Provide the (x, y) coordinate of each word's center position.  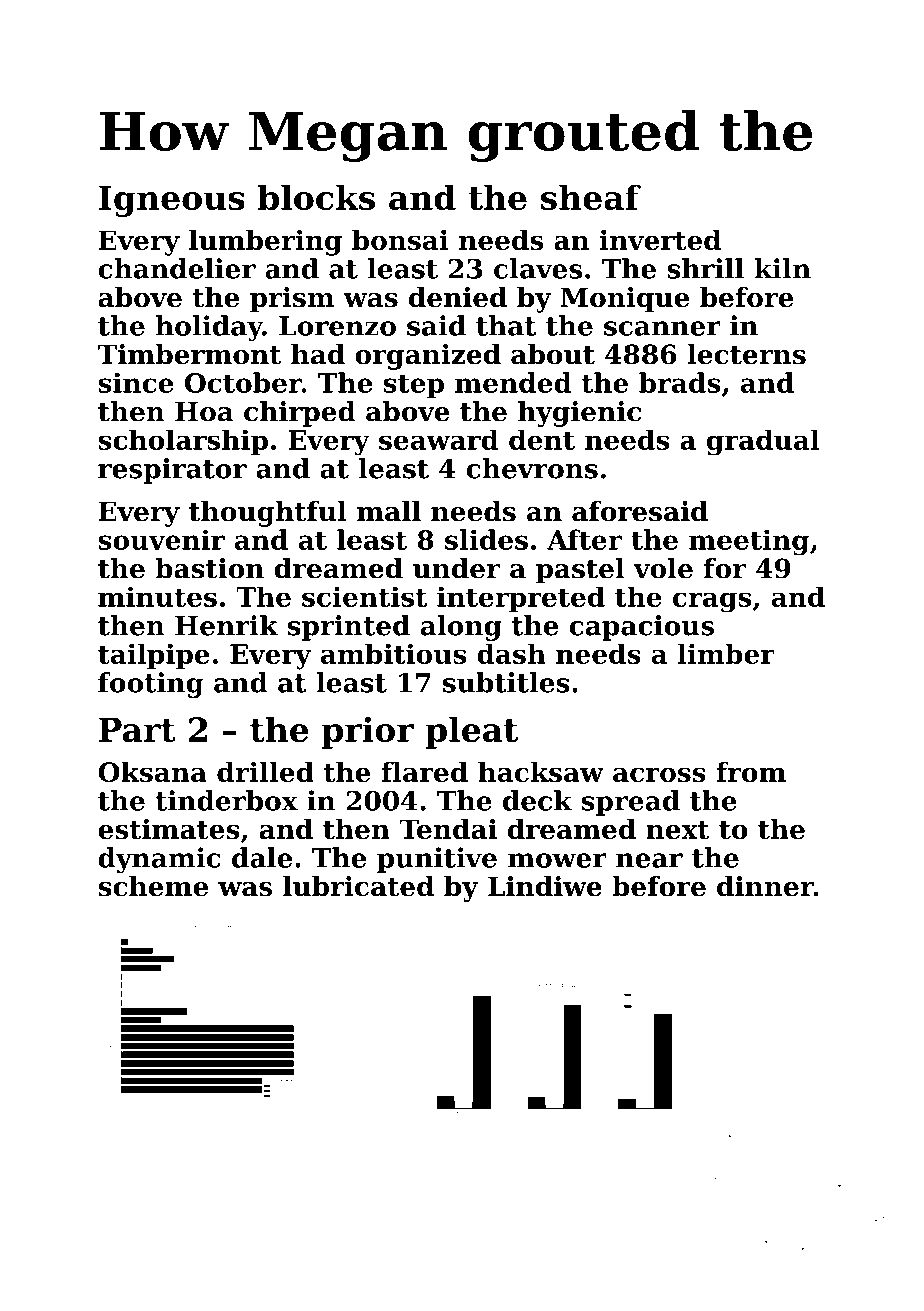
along (461, 628)
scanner (662, 328)
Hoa (204, 412)
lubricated (358, 886)
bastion (209, 568)
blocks (316, 197)
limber (726, 653)
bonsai (400, 239)
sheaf (591, 197)
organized (428, 357)
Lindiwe (545, 886)
